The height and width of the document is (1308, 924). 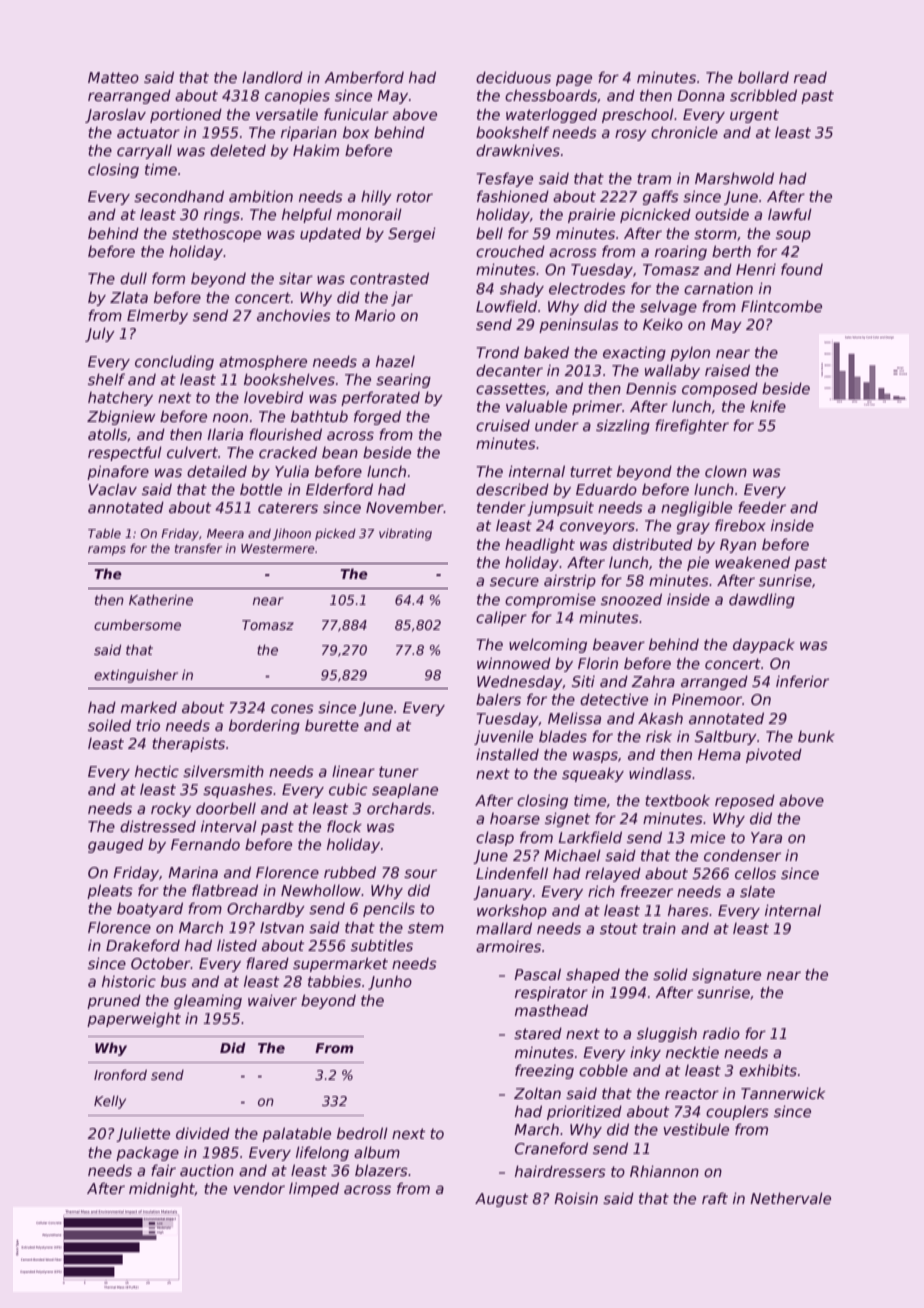 What do you see at coordinates (567, 819) in the document?
I see `signet` at bounding box center [567, 819].
